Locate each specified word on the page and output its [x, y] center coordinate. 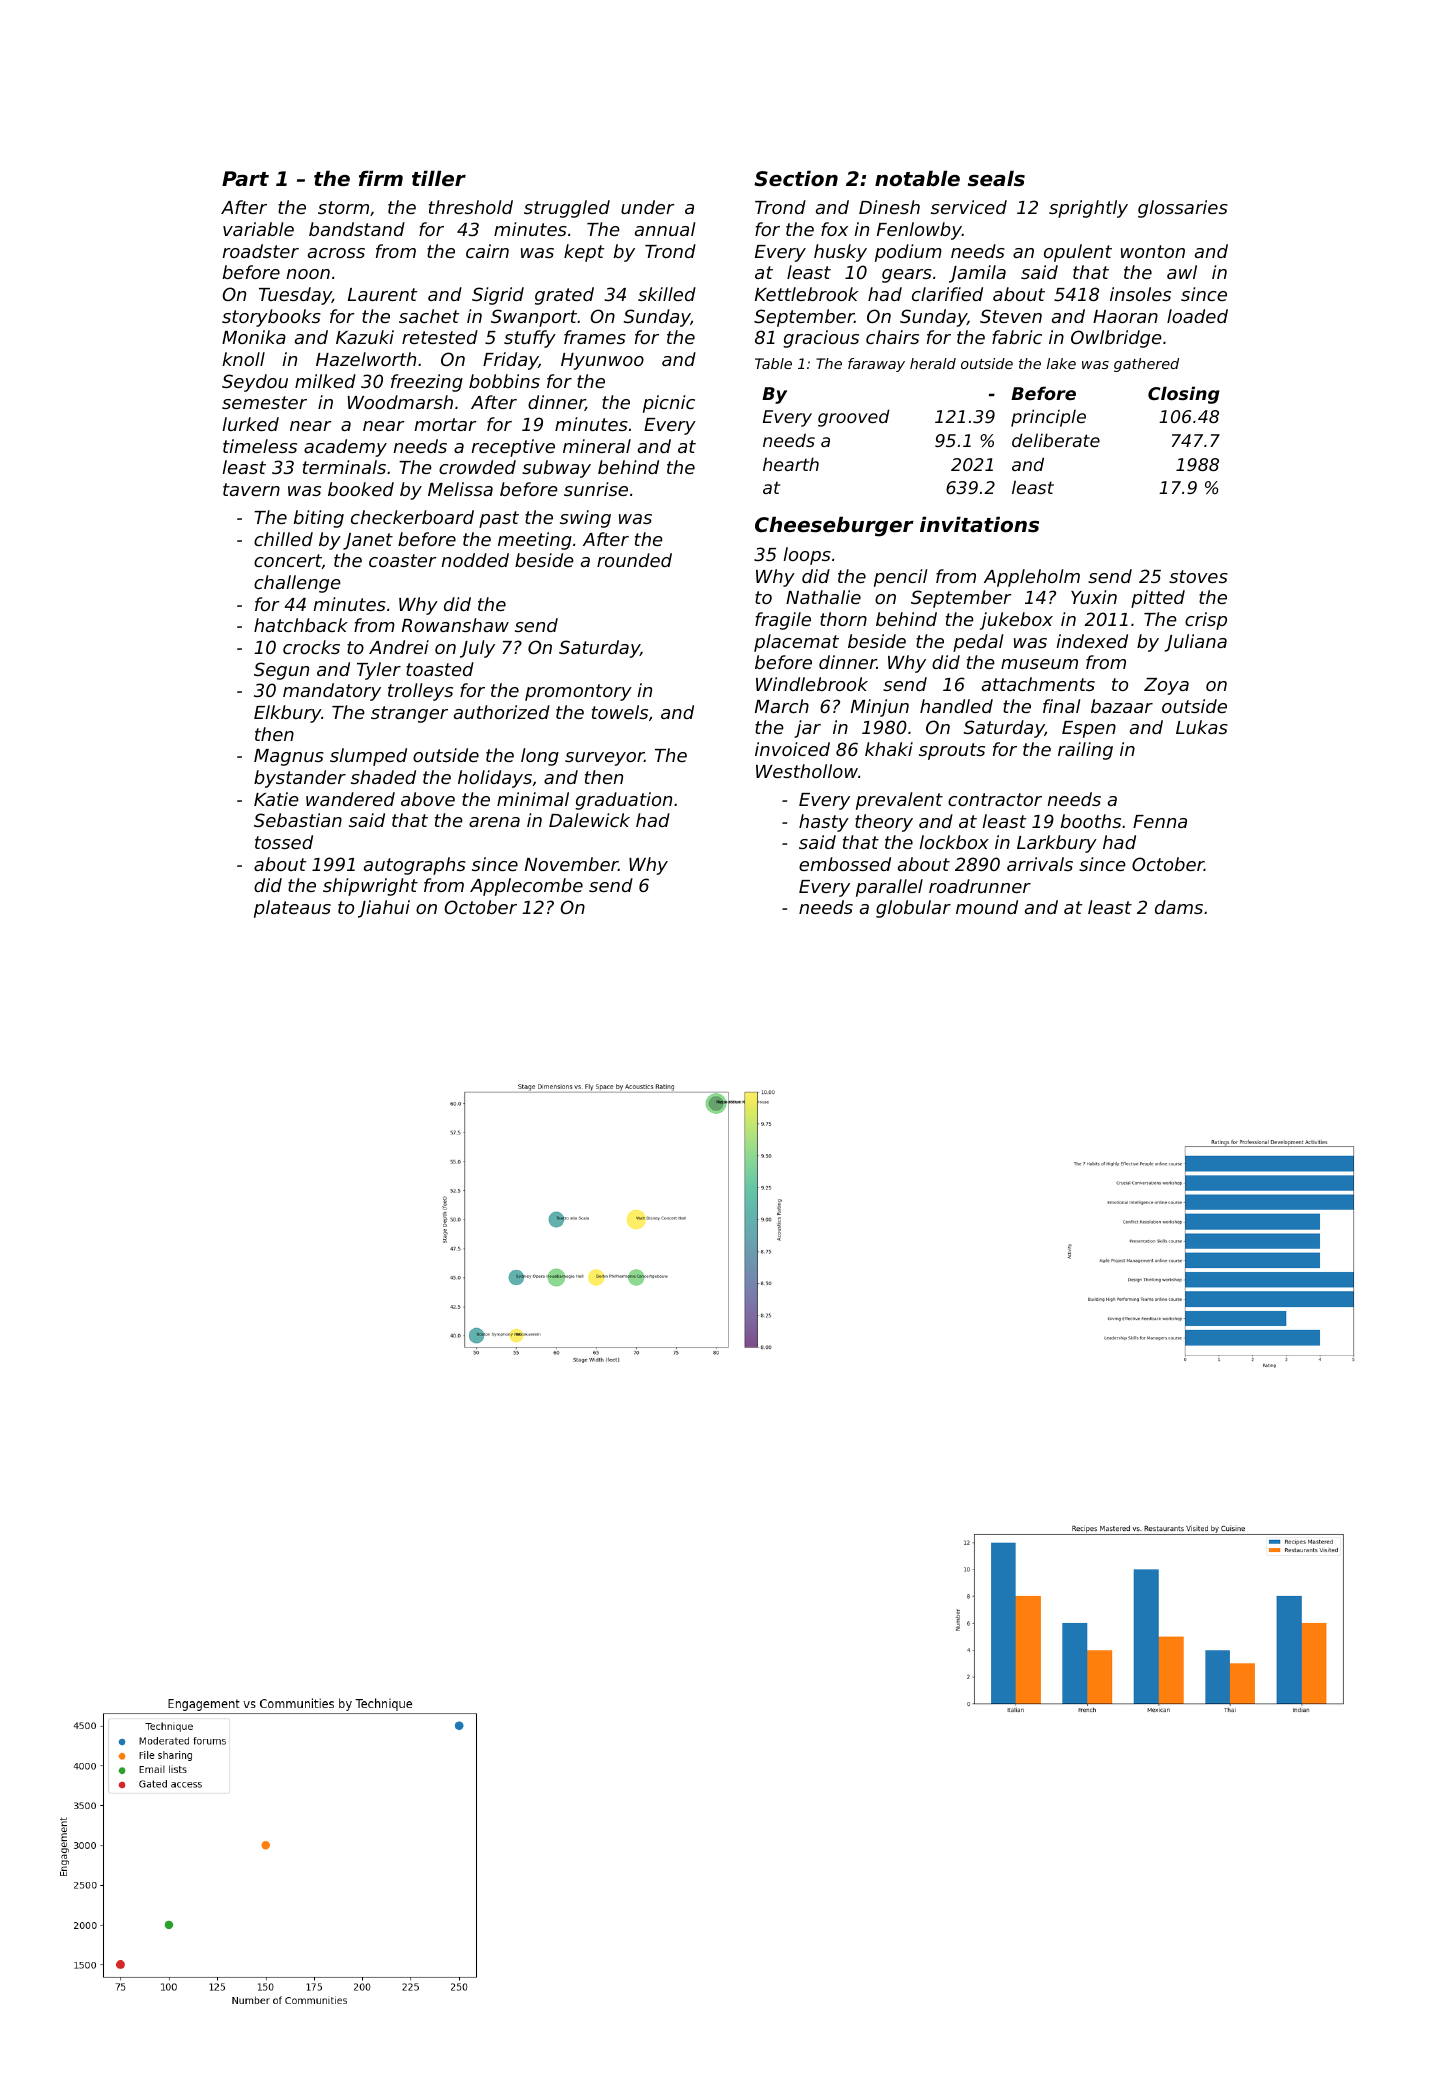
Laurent [383, 294]
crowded [477, 467]
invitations [979, 524]
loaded [1197, 316]
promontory [578, 692]
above [428, 799]
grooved [854, 418]
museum [1039, 664]
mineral [597, 446]
